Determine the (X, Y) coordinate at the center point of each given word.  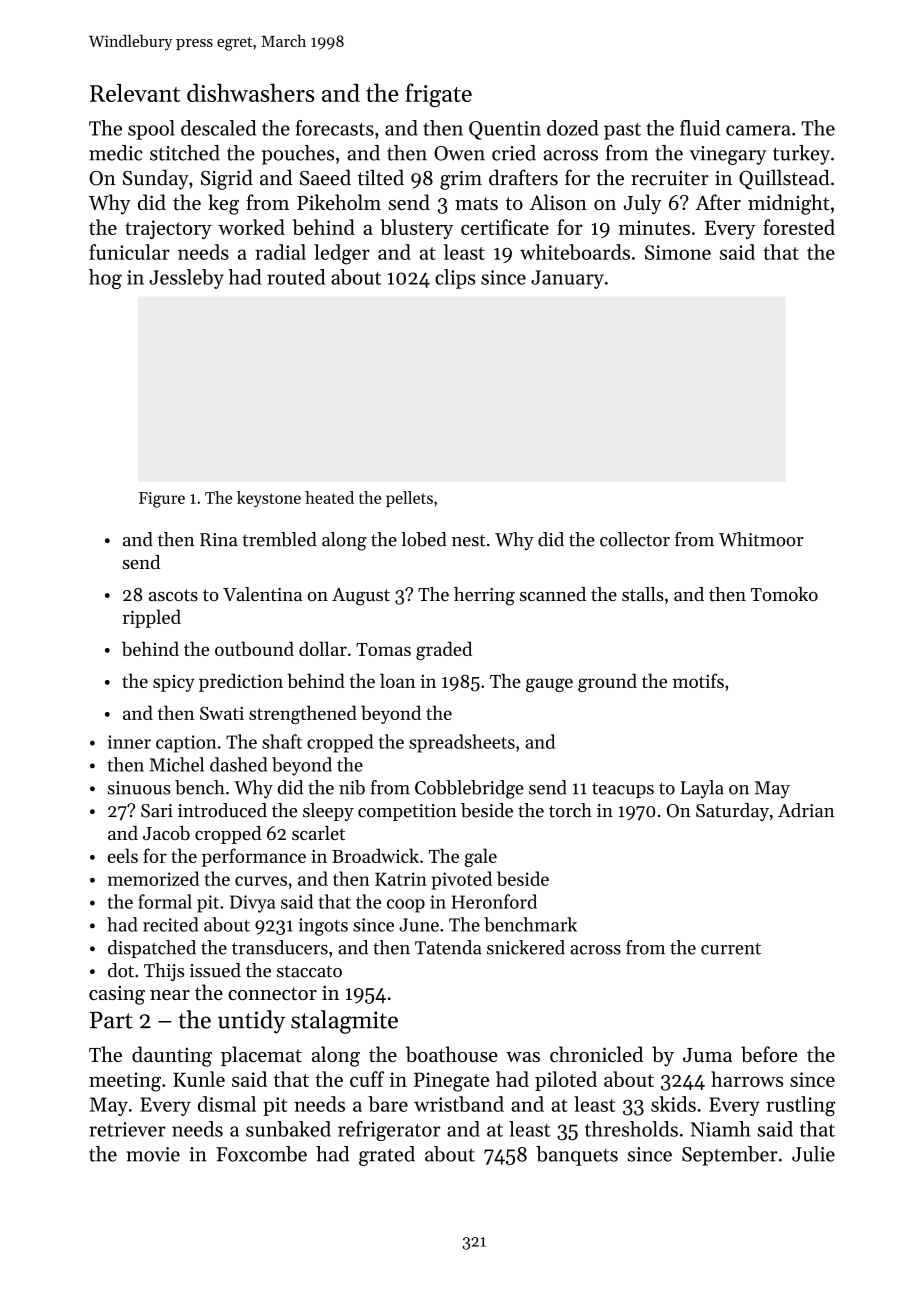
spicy (174, 683)
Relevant (135, 92)
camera (758, 130)
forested (799, 227)
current (731, 949)
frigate (438, 95)
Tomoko (784, 594)
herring (484, 596)
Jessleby (186, 279)
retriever (127, 1129)
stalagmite (344, 1022)
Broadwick (375, 855)
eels (123, 855)
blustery (416, 229)
